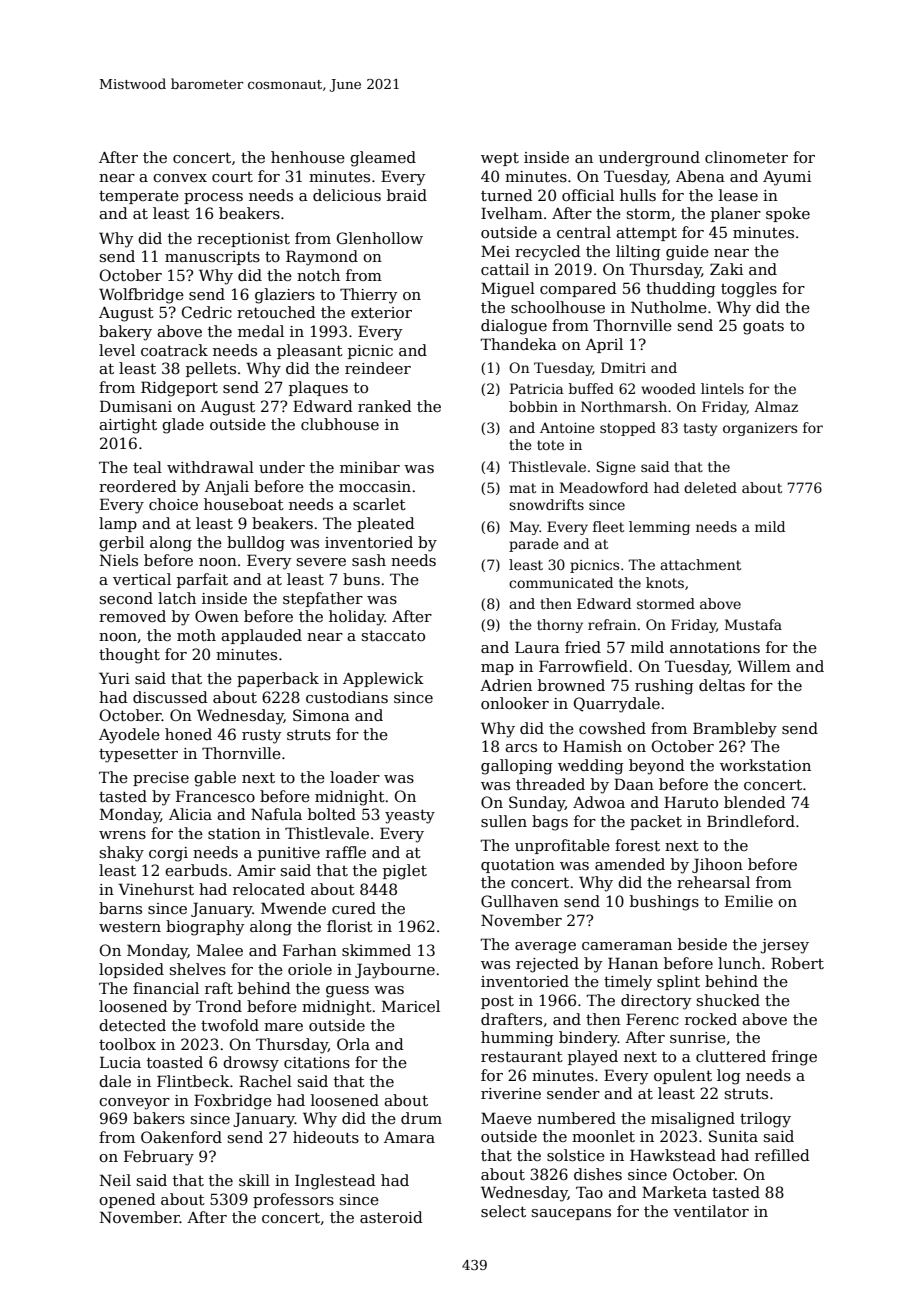 This screenshot has height=1314, width=924. I want to click on professors, so click(293, 1200).
